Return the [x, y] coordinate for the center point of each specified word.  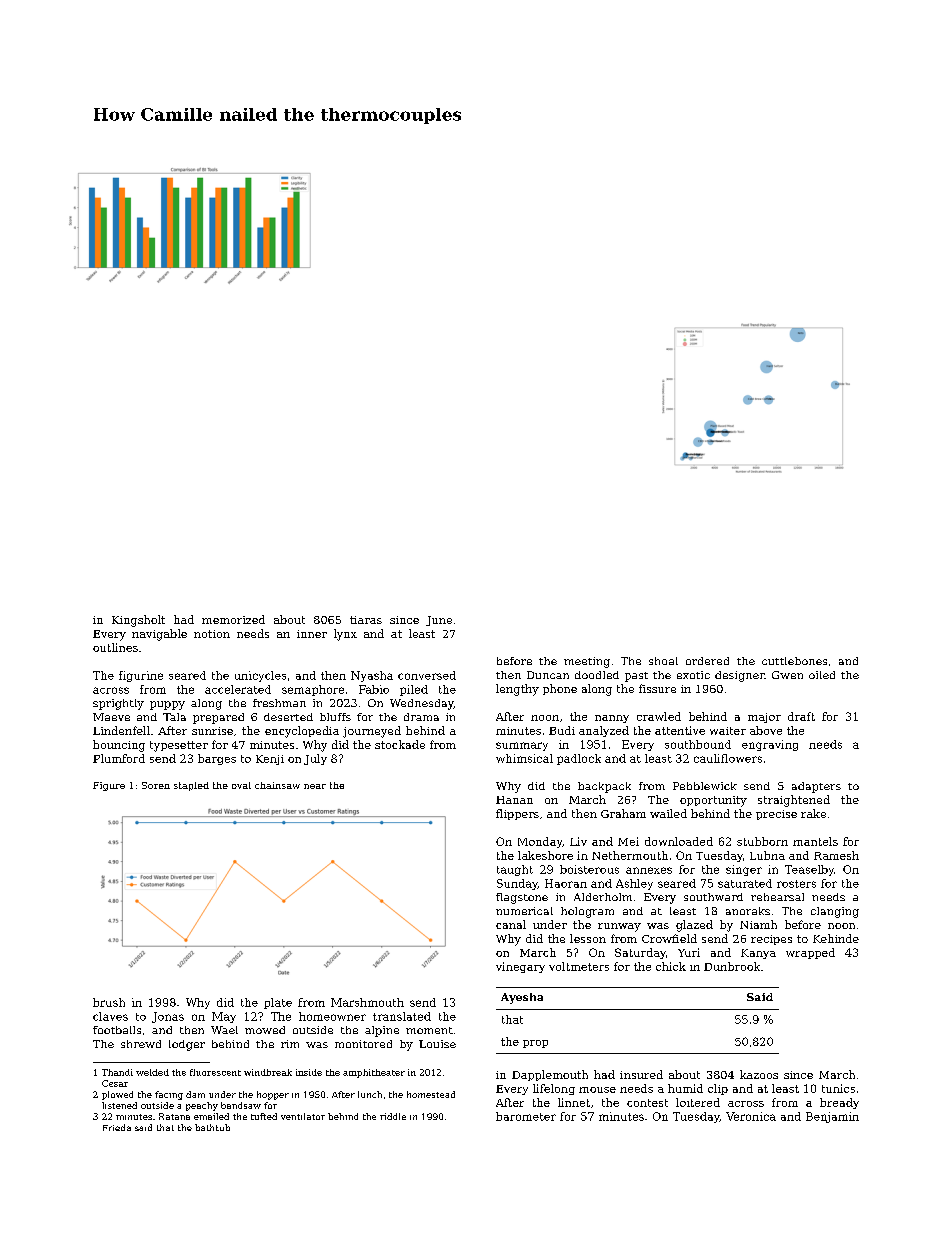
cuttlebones [794, 661]
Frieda [117, 1127]
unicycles [260, 676]
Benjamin [832, 1117]
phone [560, 689]
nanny [612, 719]
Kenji [270, 760]
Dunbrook [732, 966]
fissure [657, 688]
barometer [526, 1116]
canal [511, 924]
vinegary [520, 967]
